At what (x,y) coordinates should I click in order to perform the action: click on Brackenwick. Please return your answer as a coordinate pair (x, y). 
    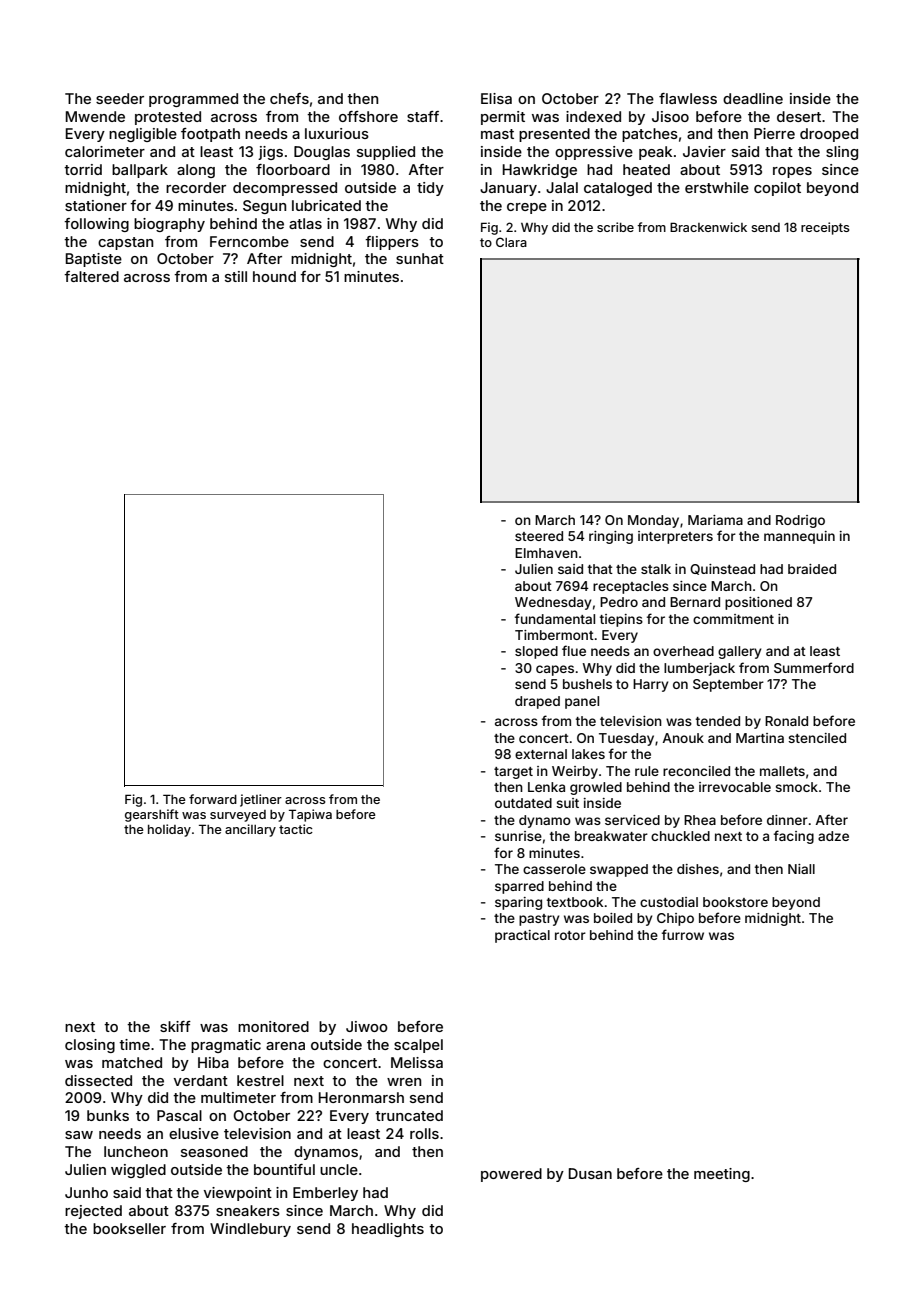
    Looking at the image, I should click on (708, 227).
